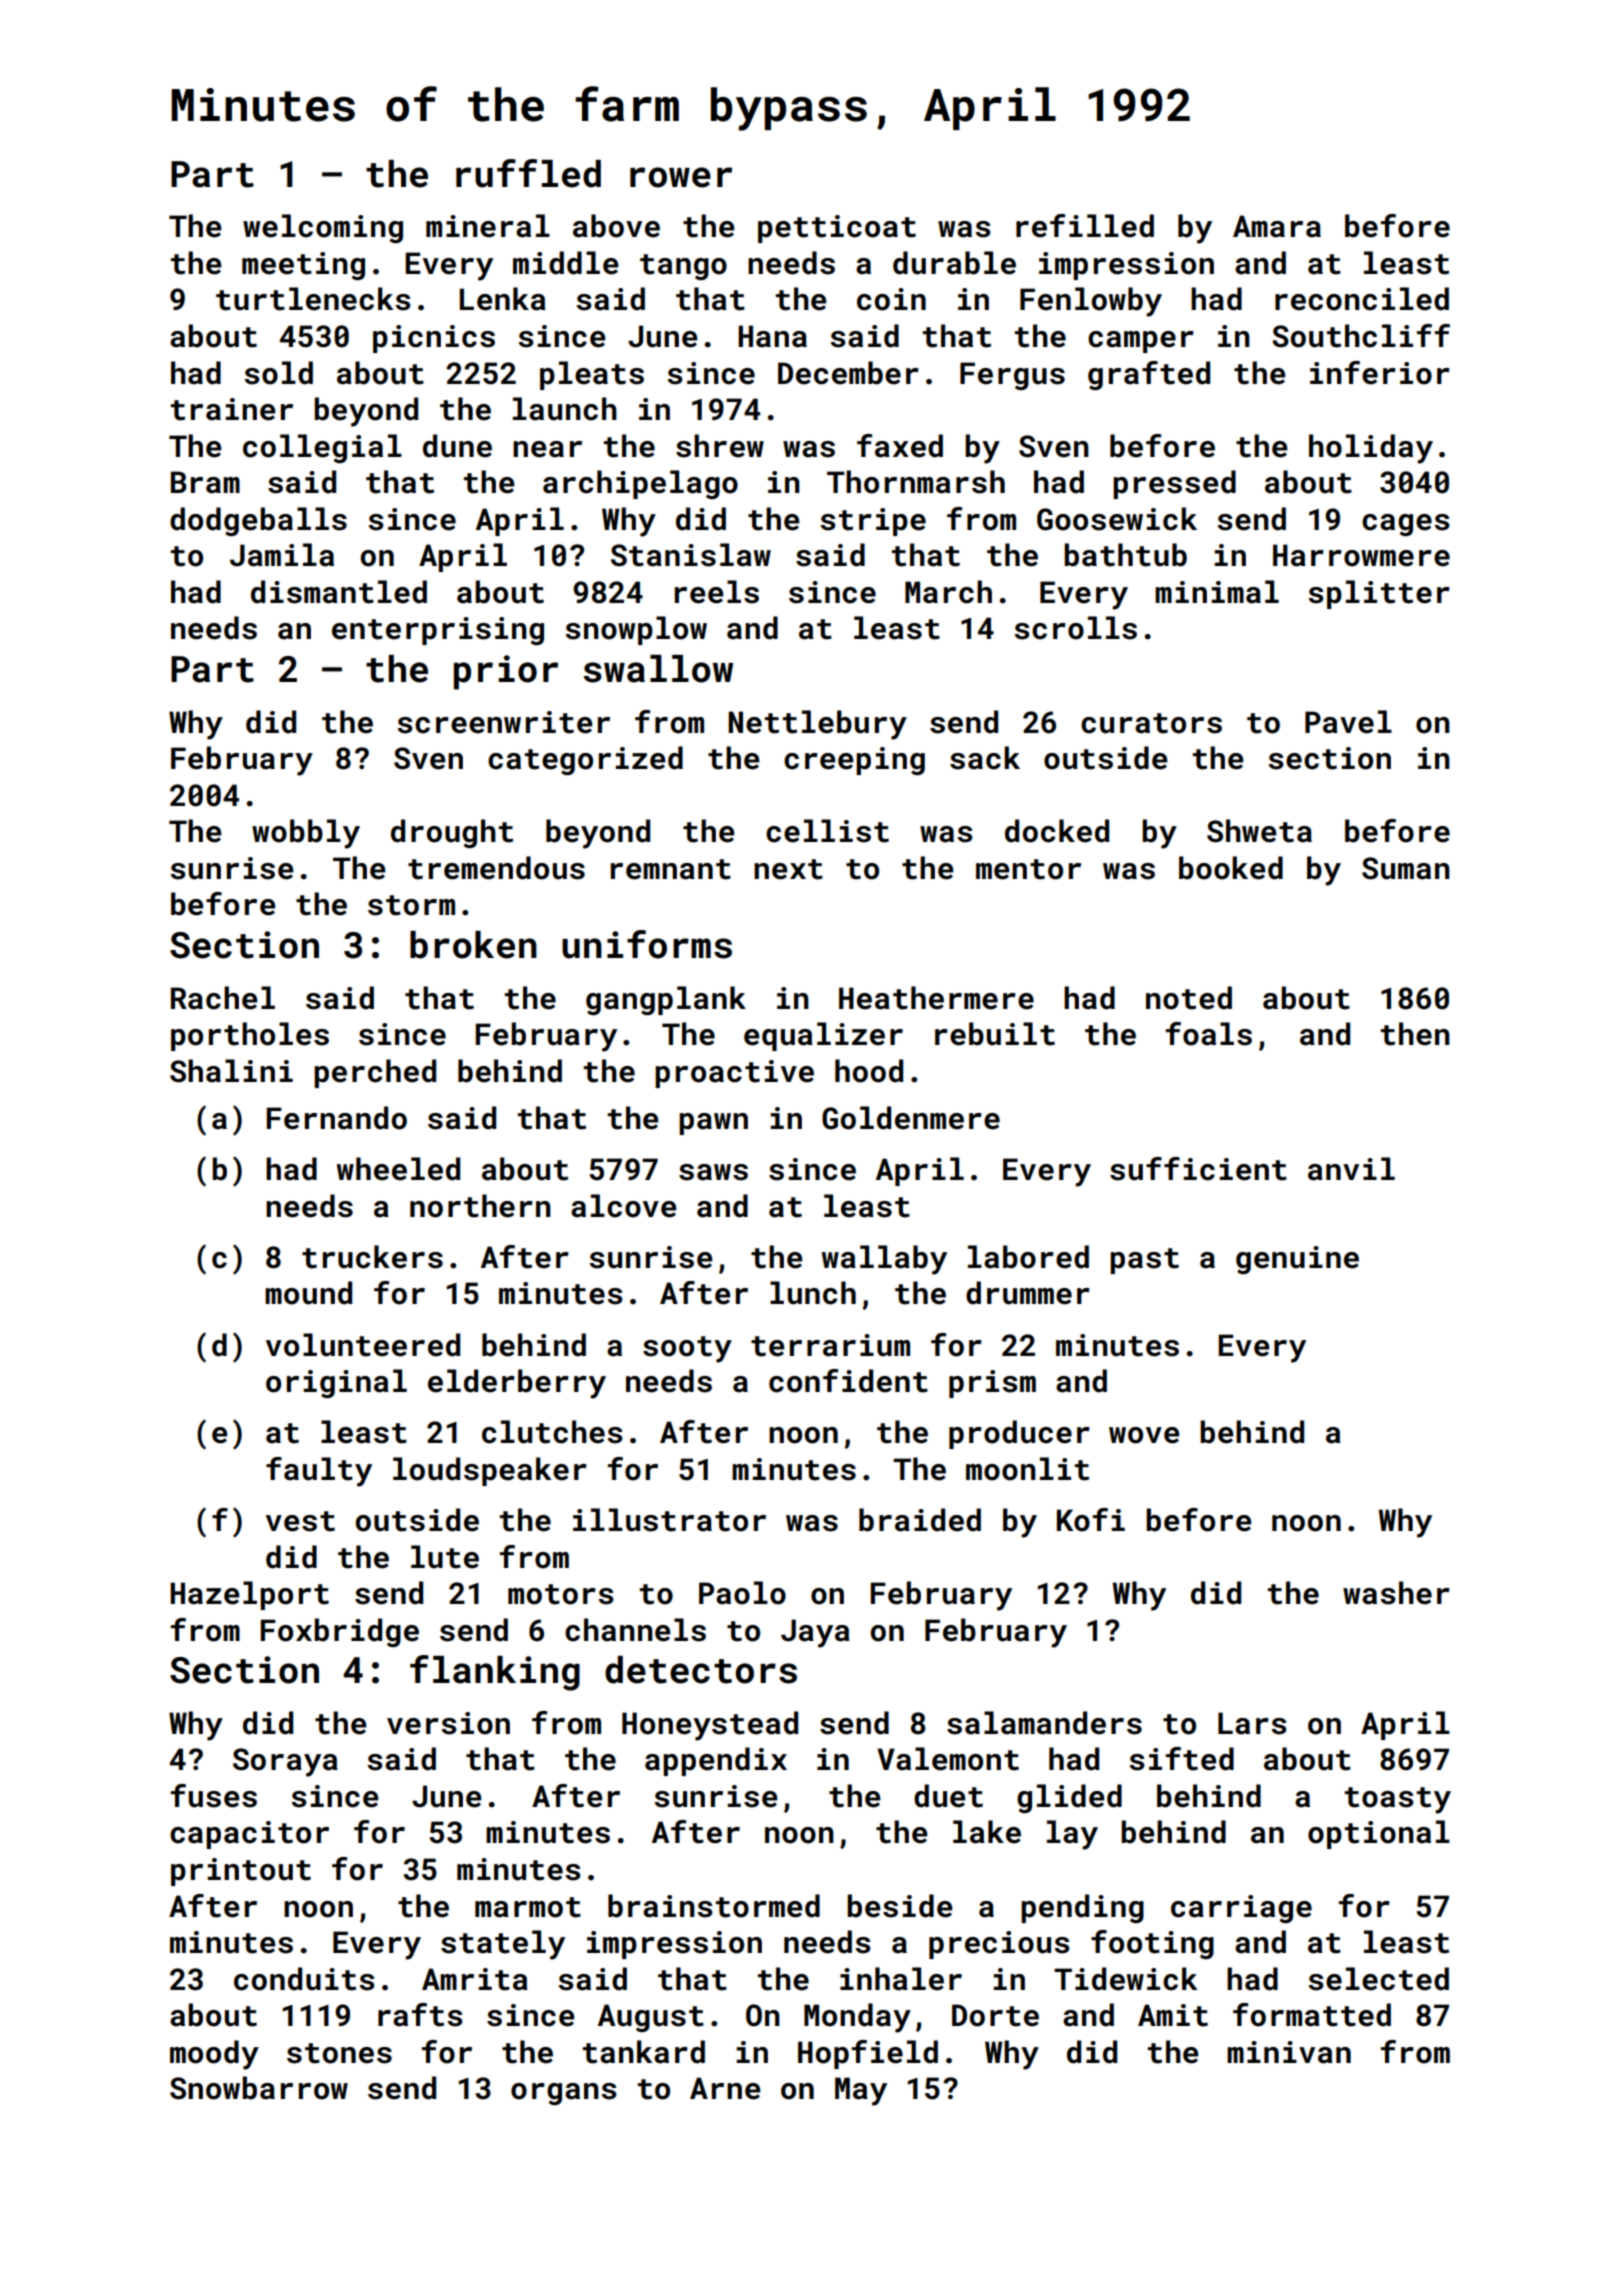 The width and height of the image is (1620, 2292). What do you see at coordinates (717, 592) in the image?
I see `reels` at bounding box center [717, 592].
